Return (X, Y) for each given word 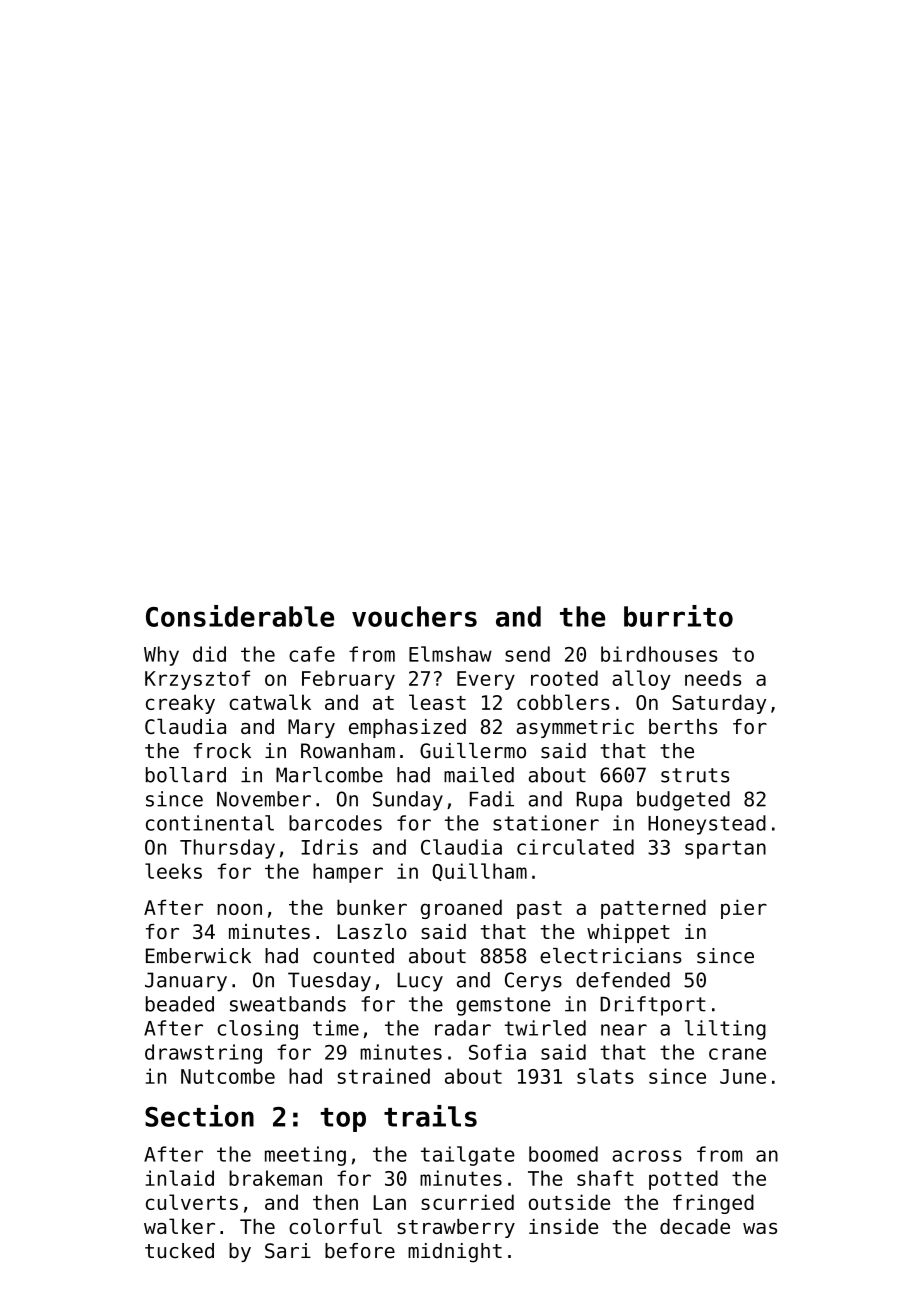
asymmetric (575, 728)
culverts (192, 1202)
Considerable (240, 616)
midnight (455, 1253)
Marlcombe (329, 775)
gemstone (504, 1006)
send (527, 654)
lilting (725, 1030)
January (186, 982)
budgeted (683, 801)
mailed (479, 775)
